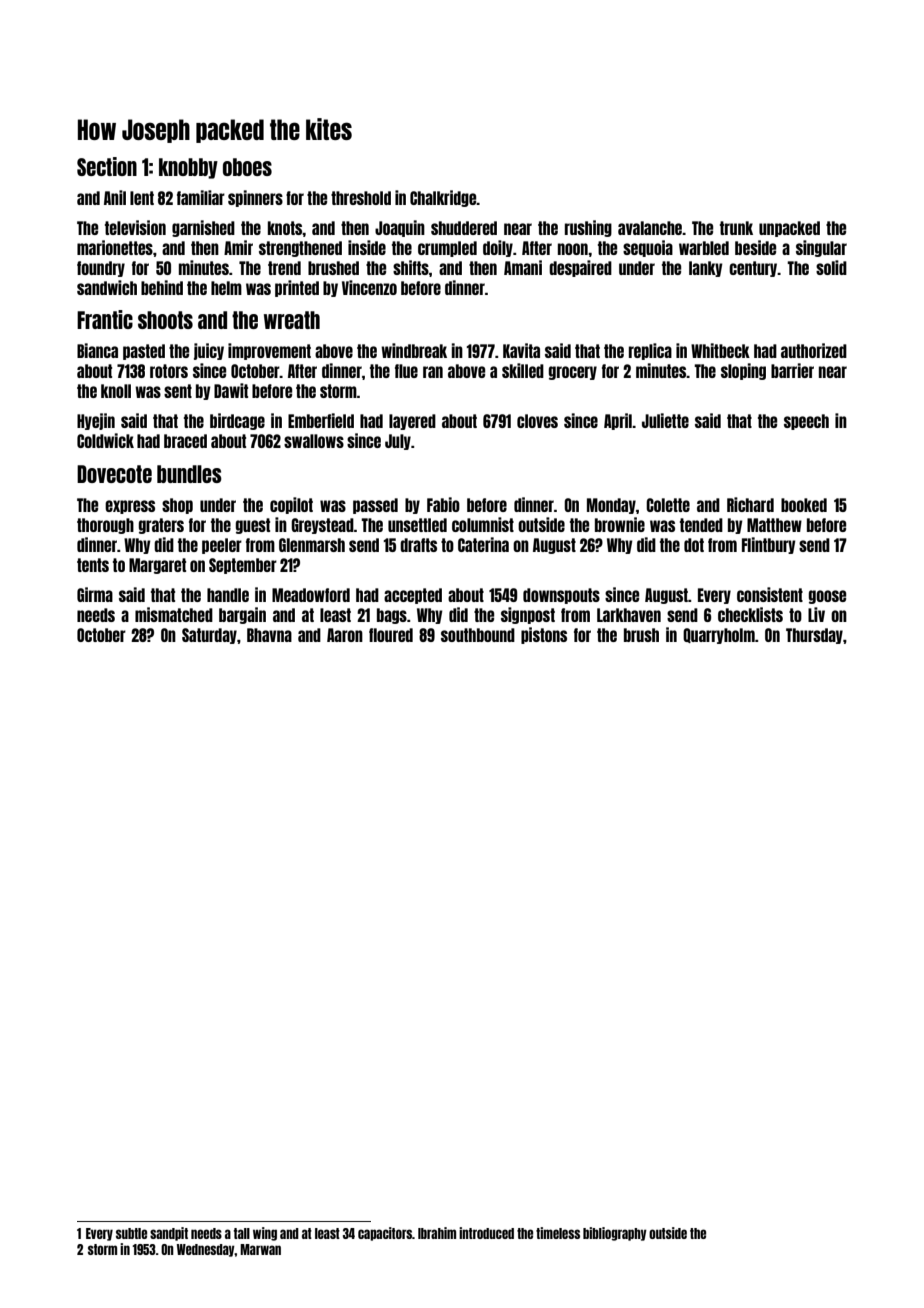 Image resolution: width=924 pixels, height=1308 pixels. Describe the element at coordinates (269, 635) in the document. I see `Bhavna` at that location.
